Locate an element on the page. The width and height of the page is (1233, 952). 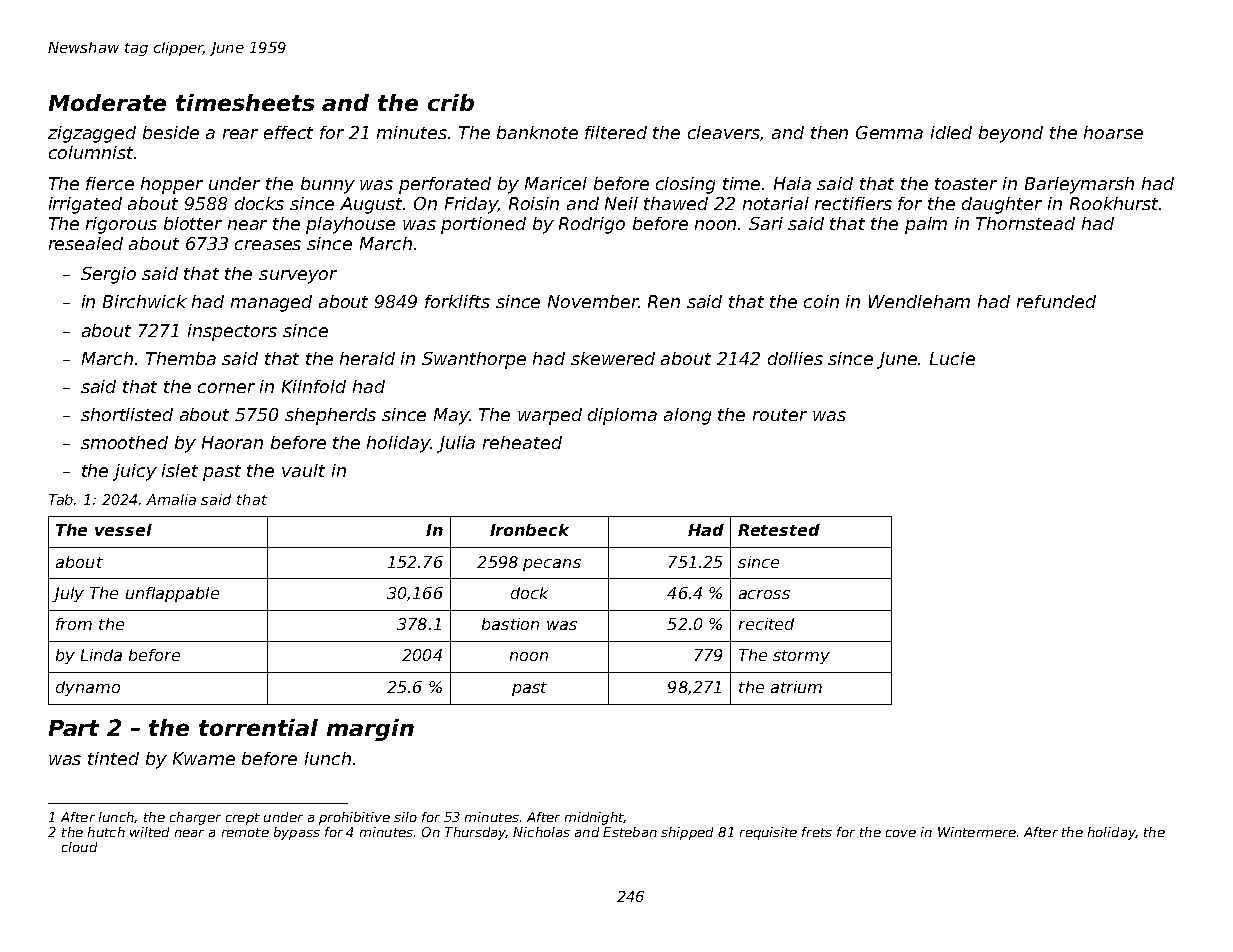
atrium is located at coordinates (796, 687).
